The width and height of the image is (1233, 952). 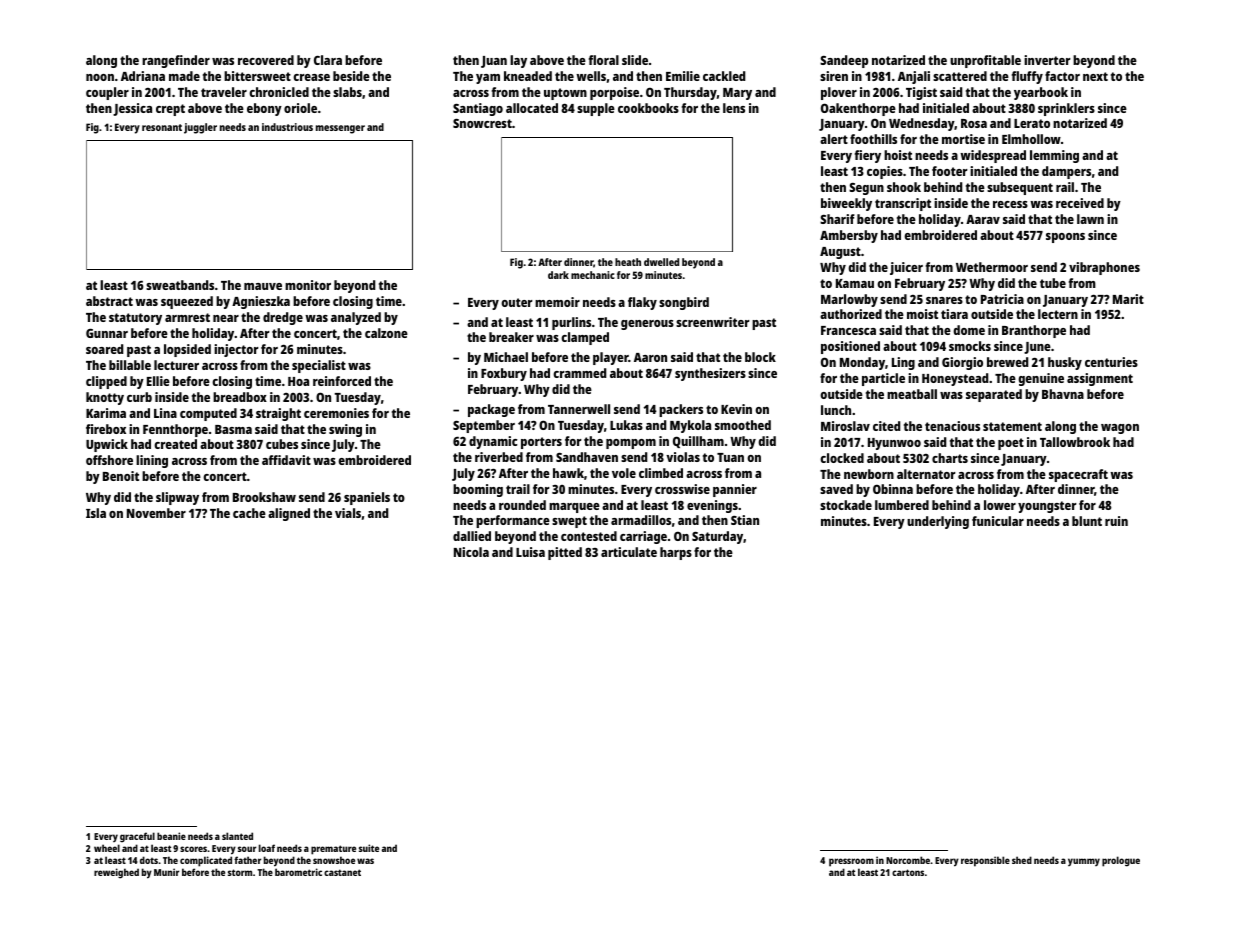 I want to click on beanie, so click(x=171, y=836).
